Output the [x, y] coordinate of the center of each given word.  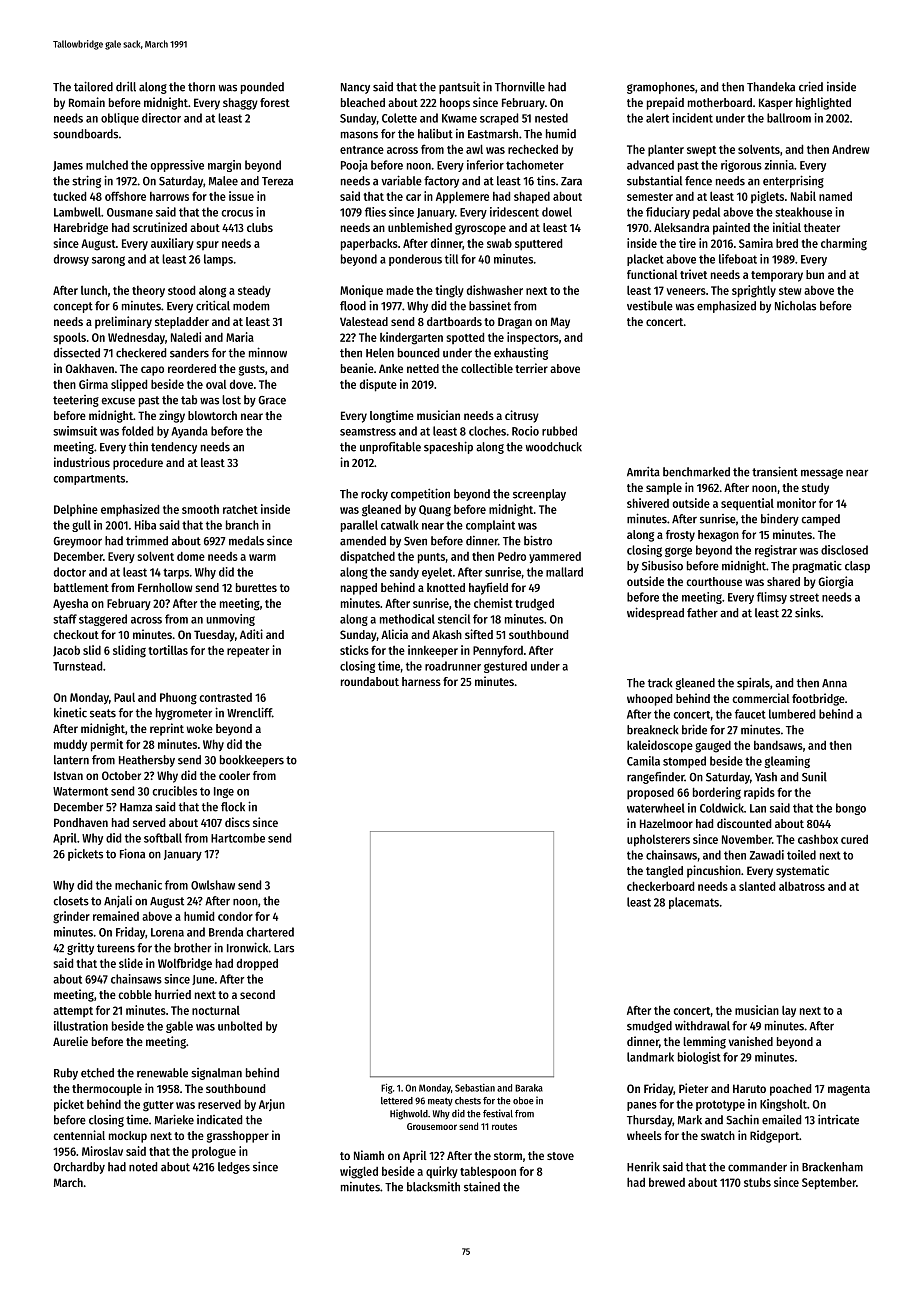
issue [241, 196]
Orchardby [79, 1168]
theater [822, 227]
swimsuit [75, 431]
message [822, 474]
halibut [435, 134]
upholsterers [658, 841]
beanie [357, 368]
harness [421, 681]
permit [107, 745]
